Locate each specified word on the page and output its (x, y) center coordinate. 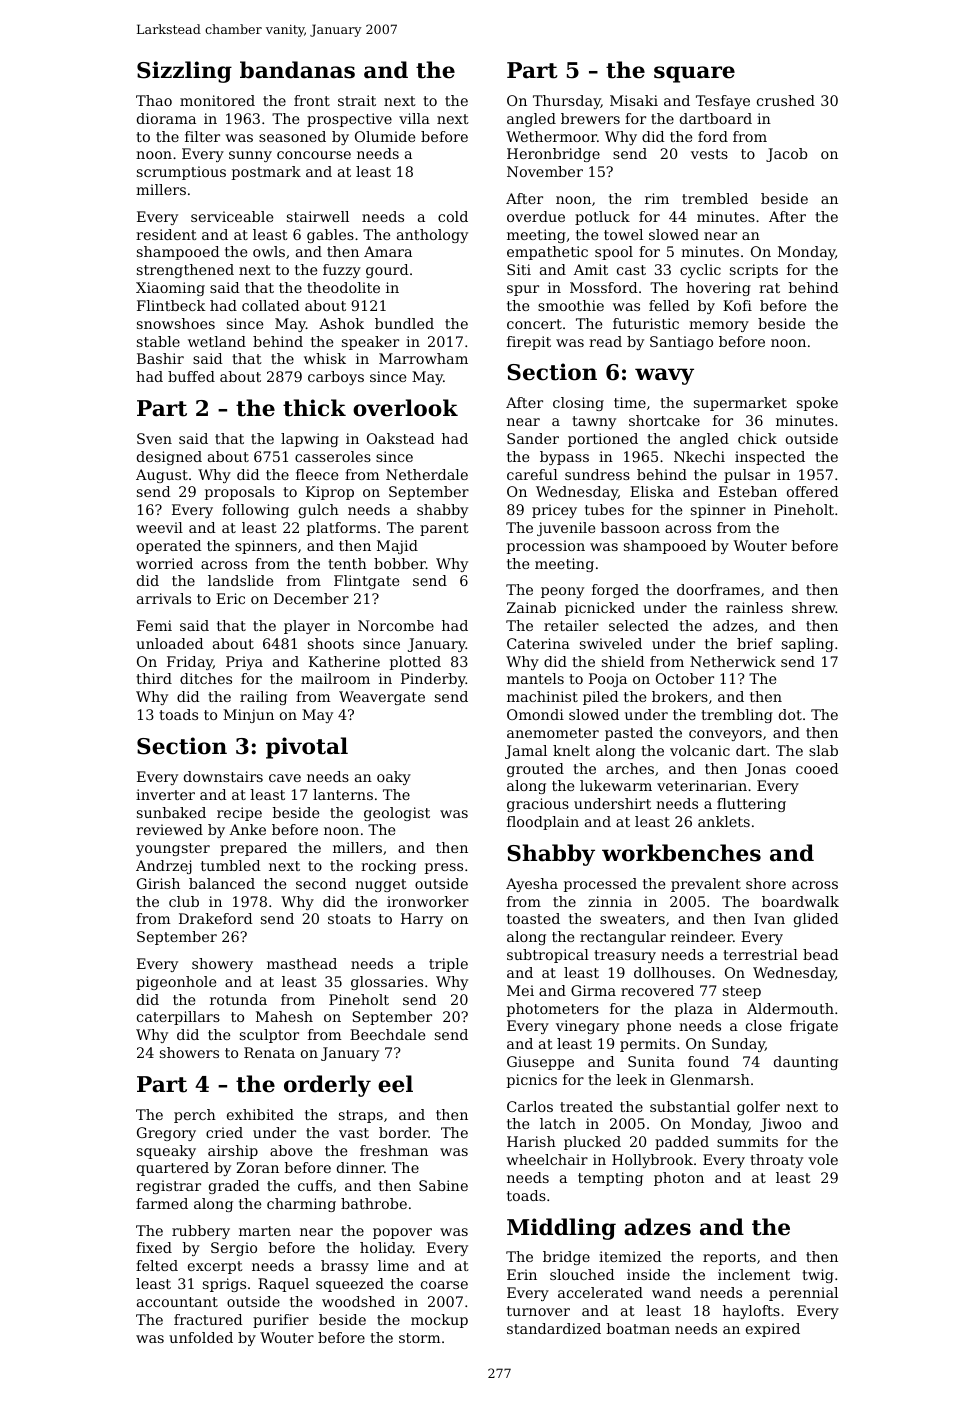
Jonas (765, 770)
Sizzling (184, 72)
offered (813, 491)
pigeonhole (176, 983)
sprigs (224, 1285)
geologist (397, 814)
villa (414, 118)
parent (444, 529)
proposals (240, 493)
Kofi (737, 305)
